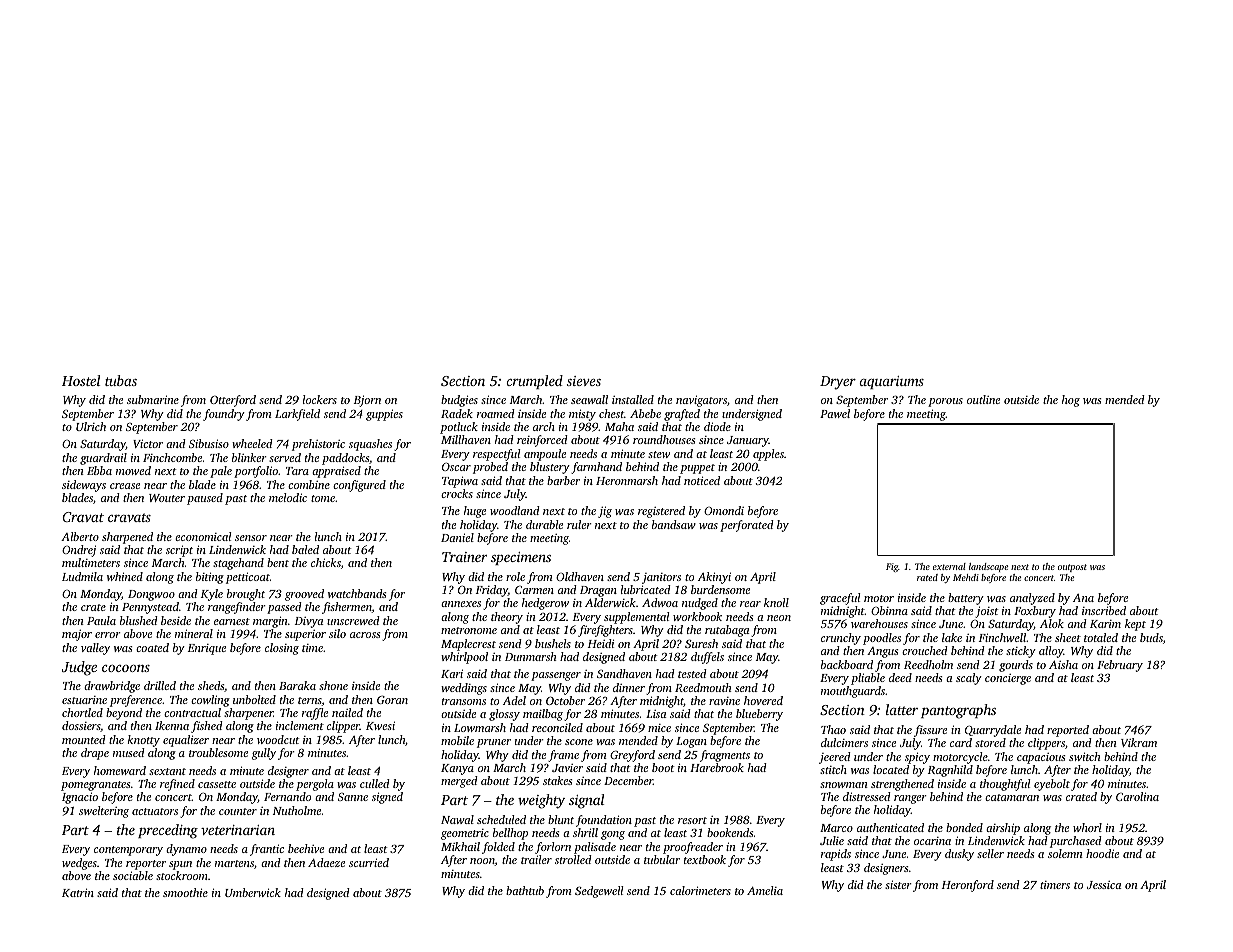  What do you see at coordinates (599, 892) in the image?
I see `Sedgewell` at bounding box center [599, 892].
